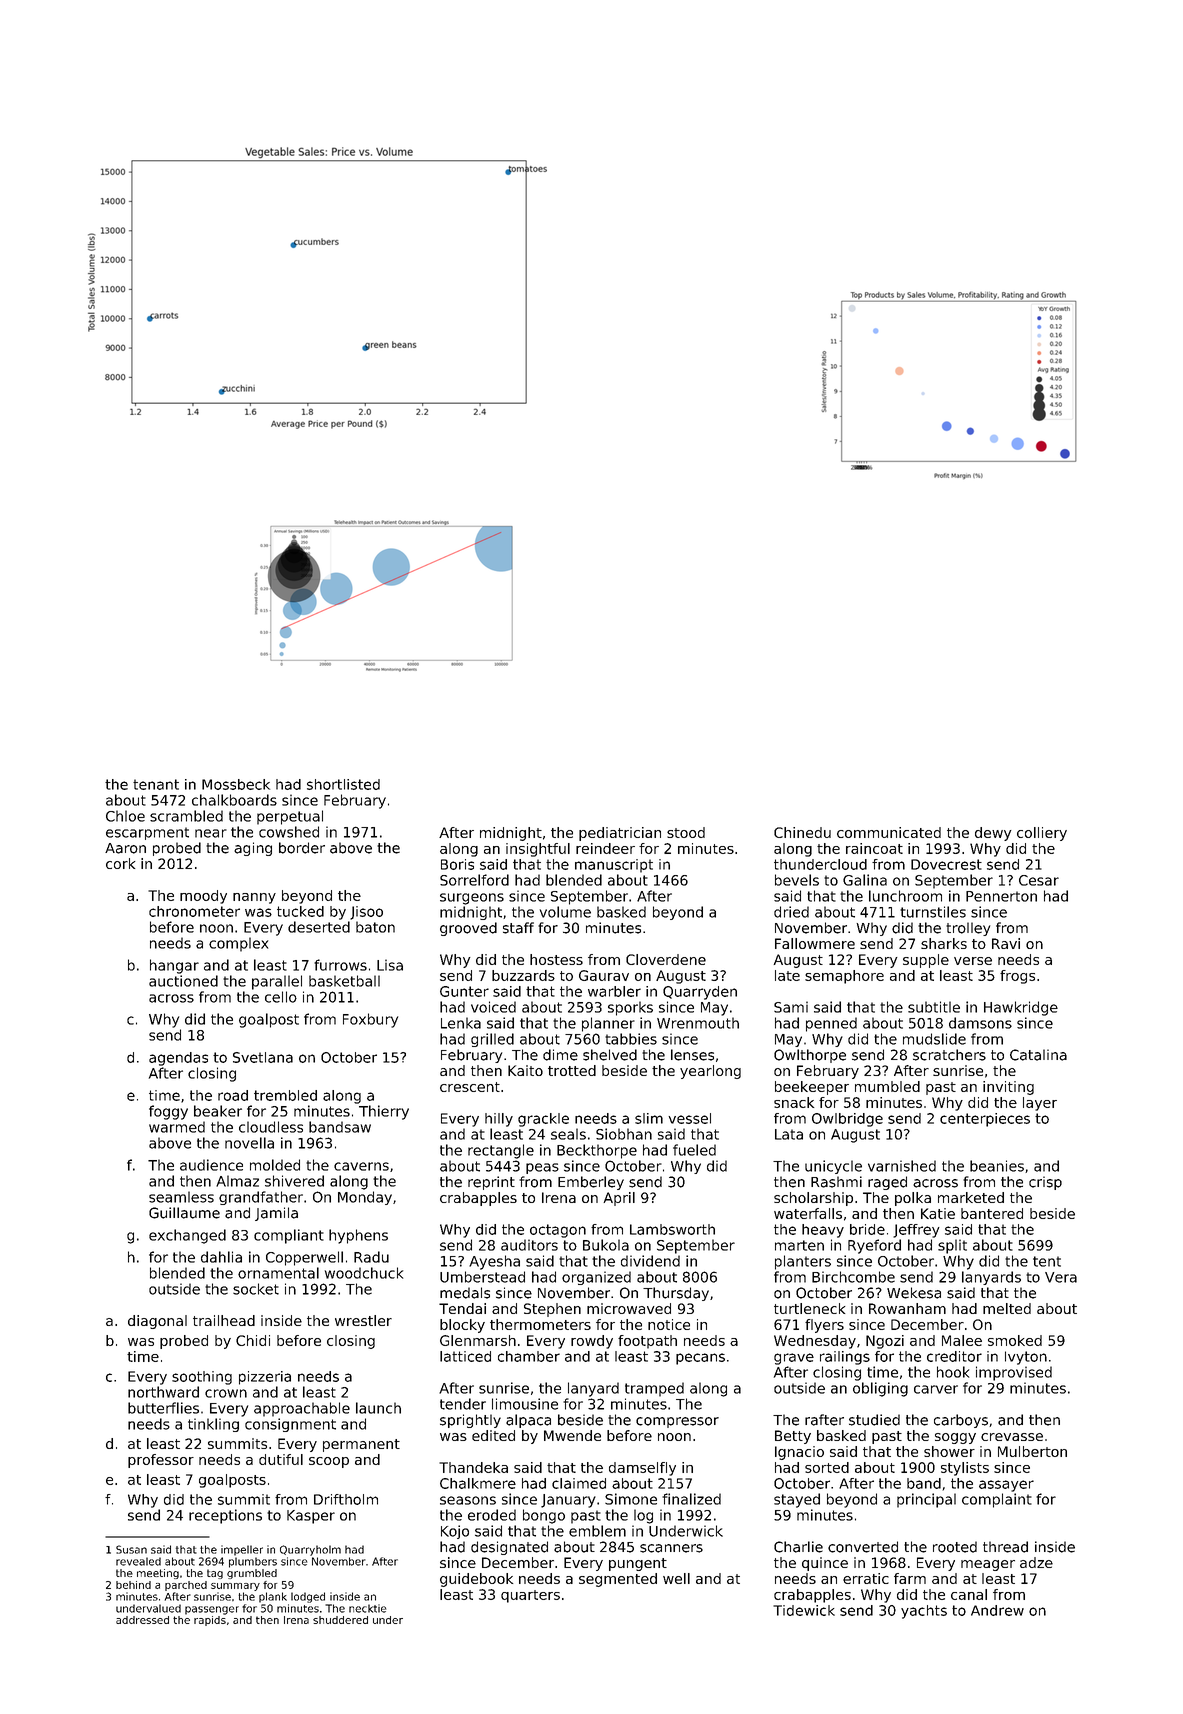 This screenshot has width=1183, height=1714. Describe the element at coordinates (538, 850) in the screenshot. I see `insightful` at that location.
